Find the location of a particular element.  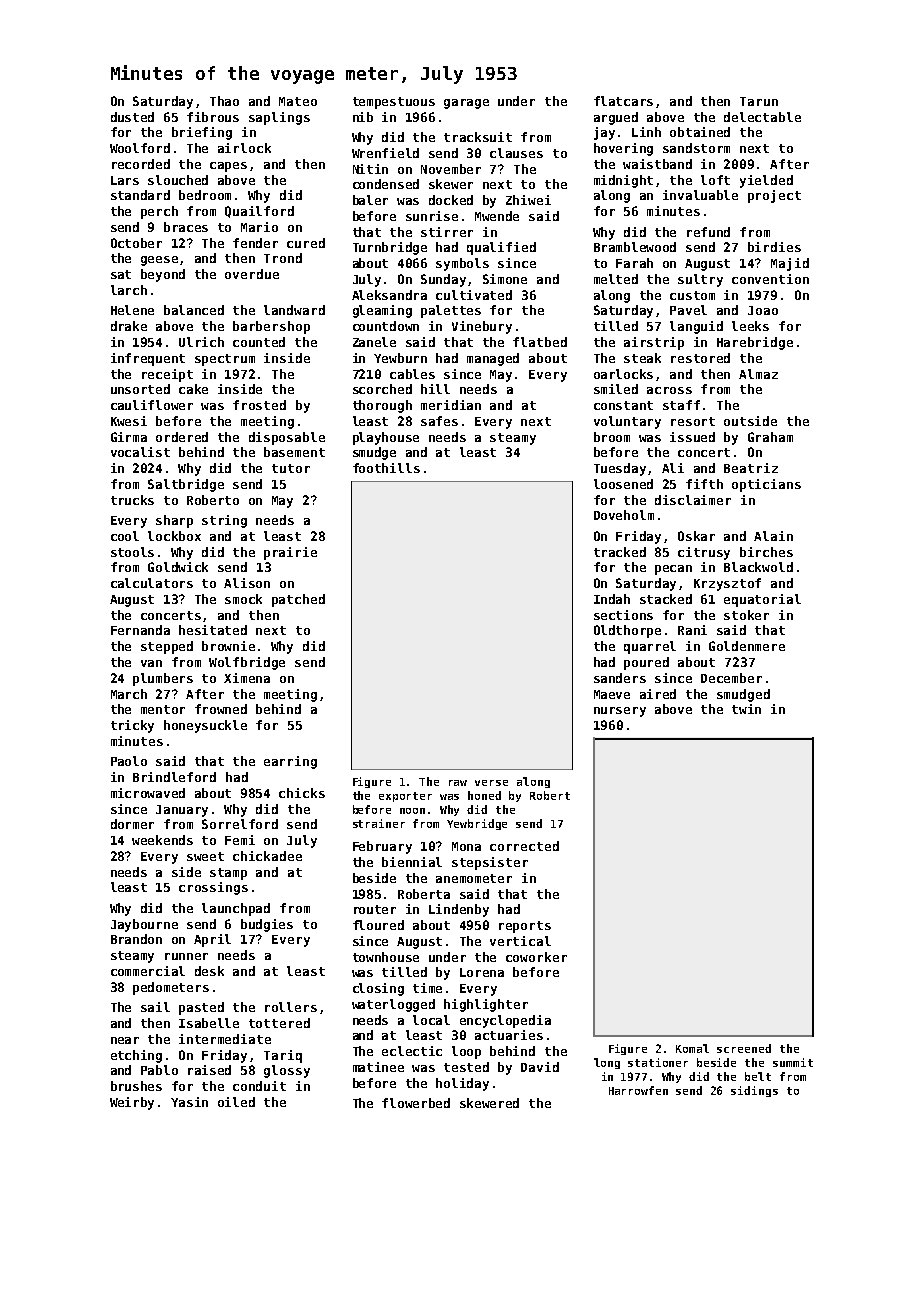

pasted is located at coordinates (201, 1008).
